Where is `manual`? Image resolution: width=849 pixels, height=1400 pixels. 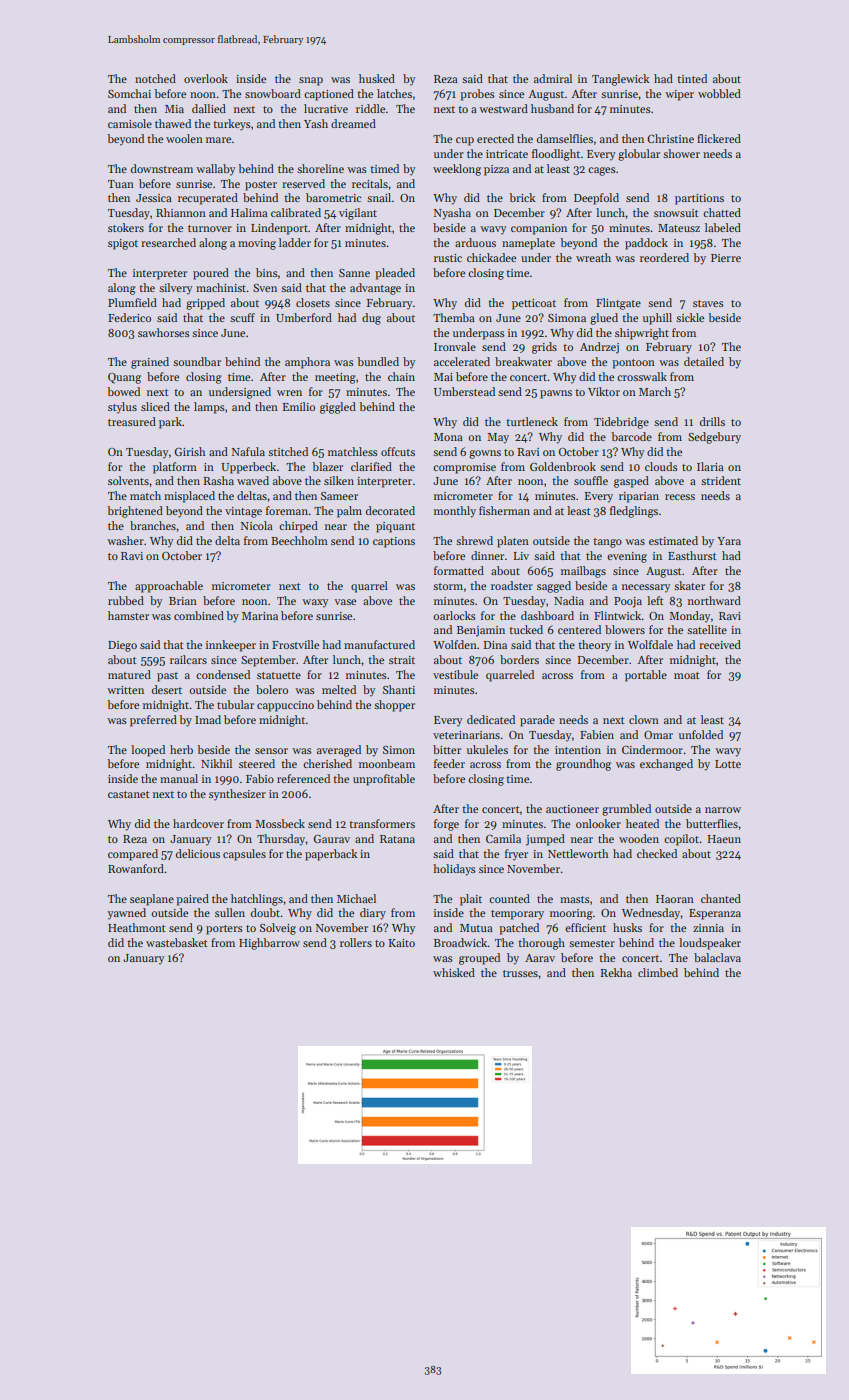 manual is located at coordinates (179, 778).
